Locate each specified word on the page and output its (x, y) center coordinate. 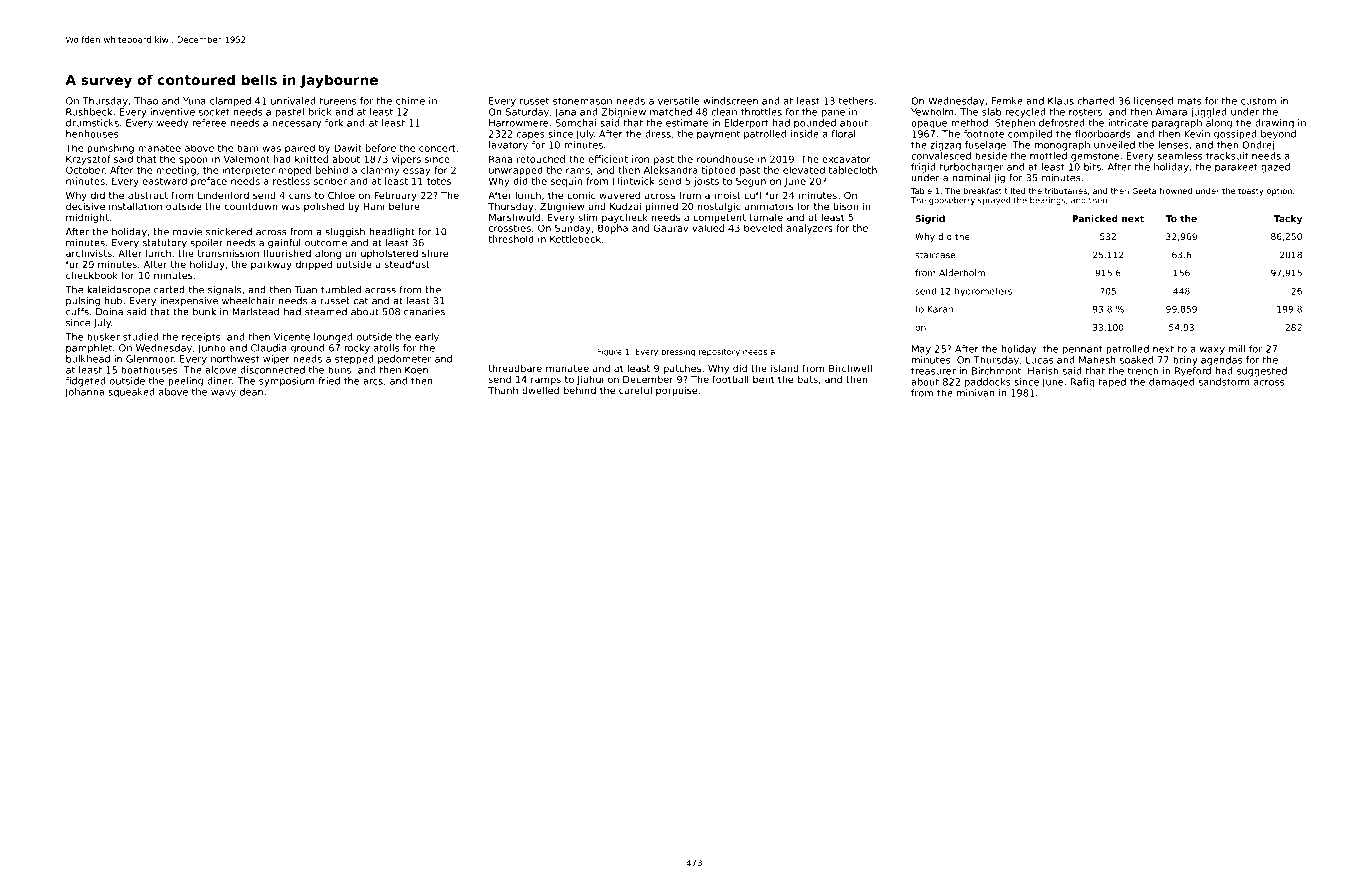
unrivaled (293, 101)
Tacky (1288, 219)
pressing (678, 352)
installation (135, 206)
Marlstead (255, 312)
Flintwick (634, 181)
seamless (1179, 156)
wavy (223, 394)
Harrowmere (518, 123)
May (921, 350)
